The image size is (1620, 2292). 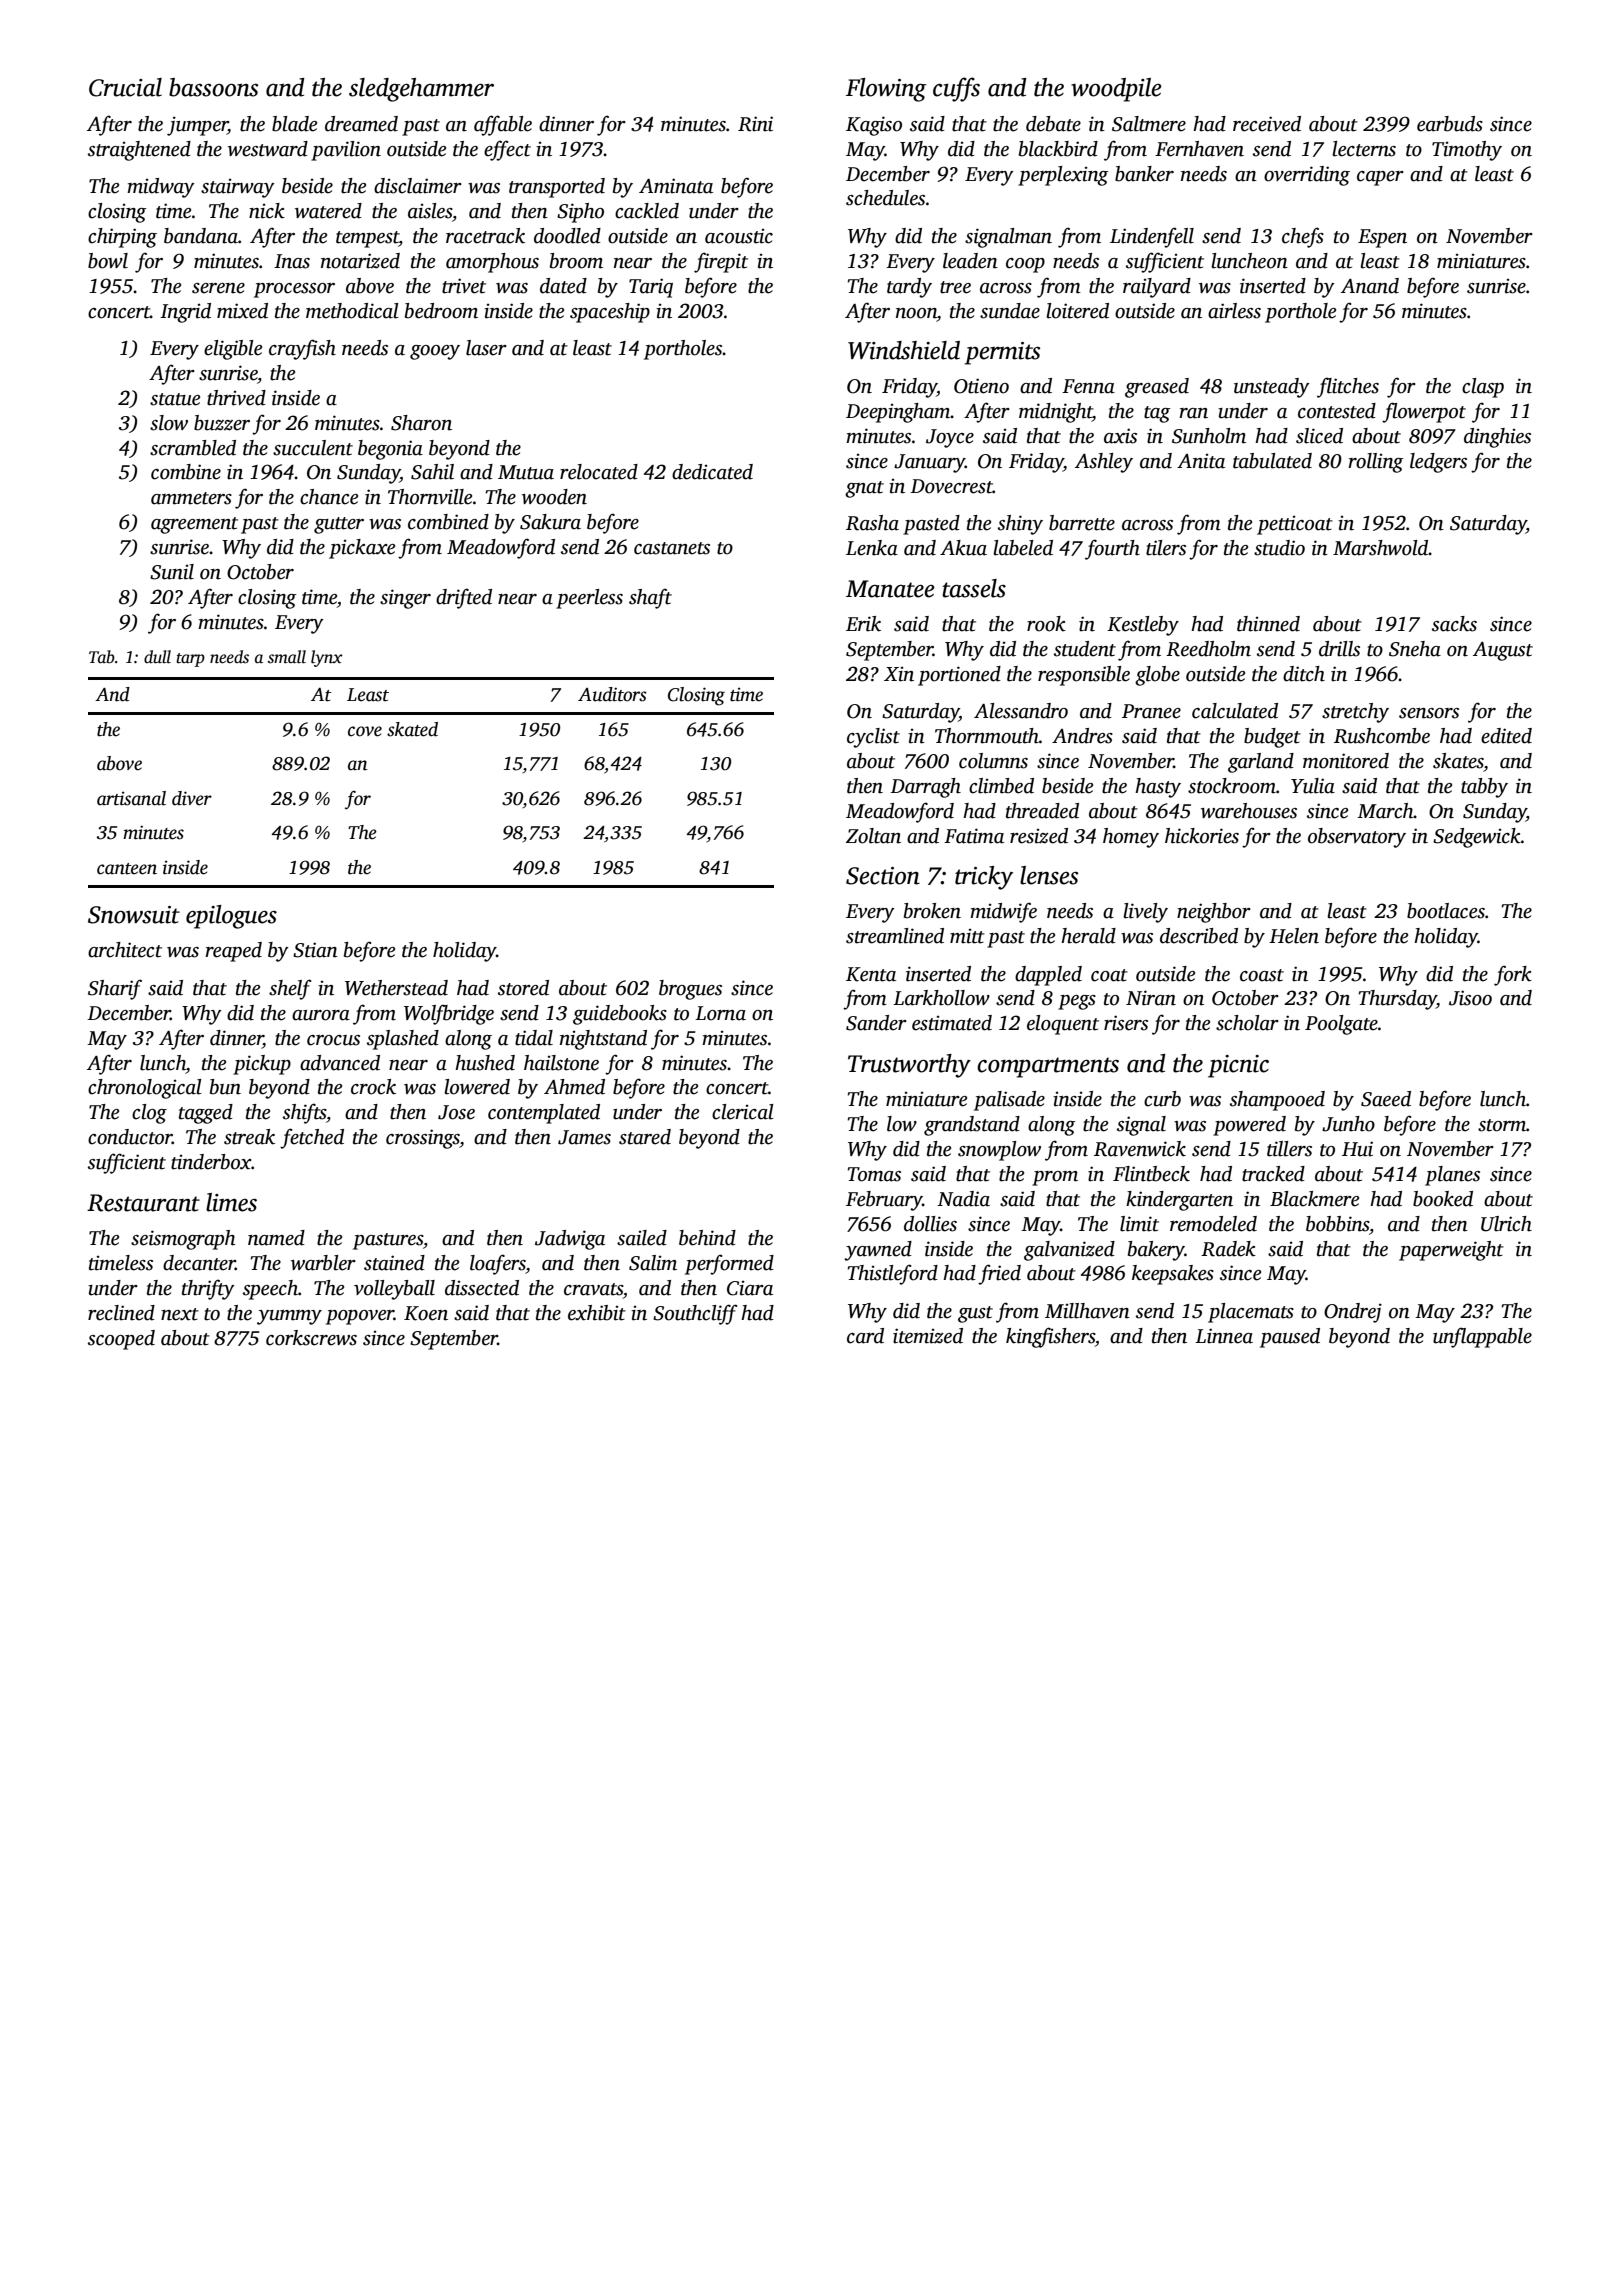 What do you see at coordinates (1484, 788) in the screenshot?
I see `tabby` at bounding box center [1484, 788].
